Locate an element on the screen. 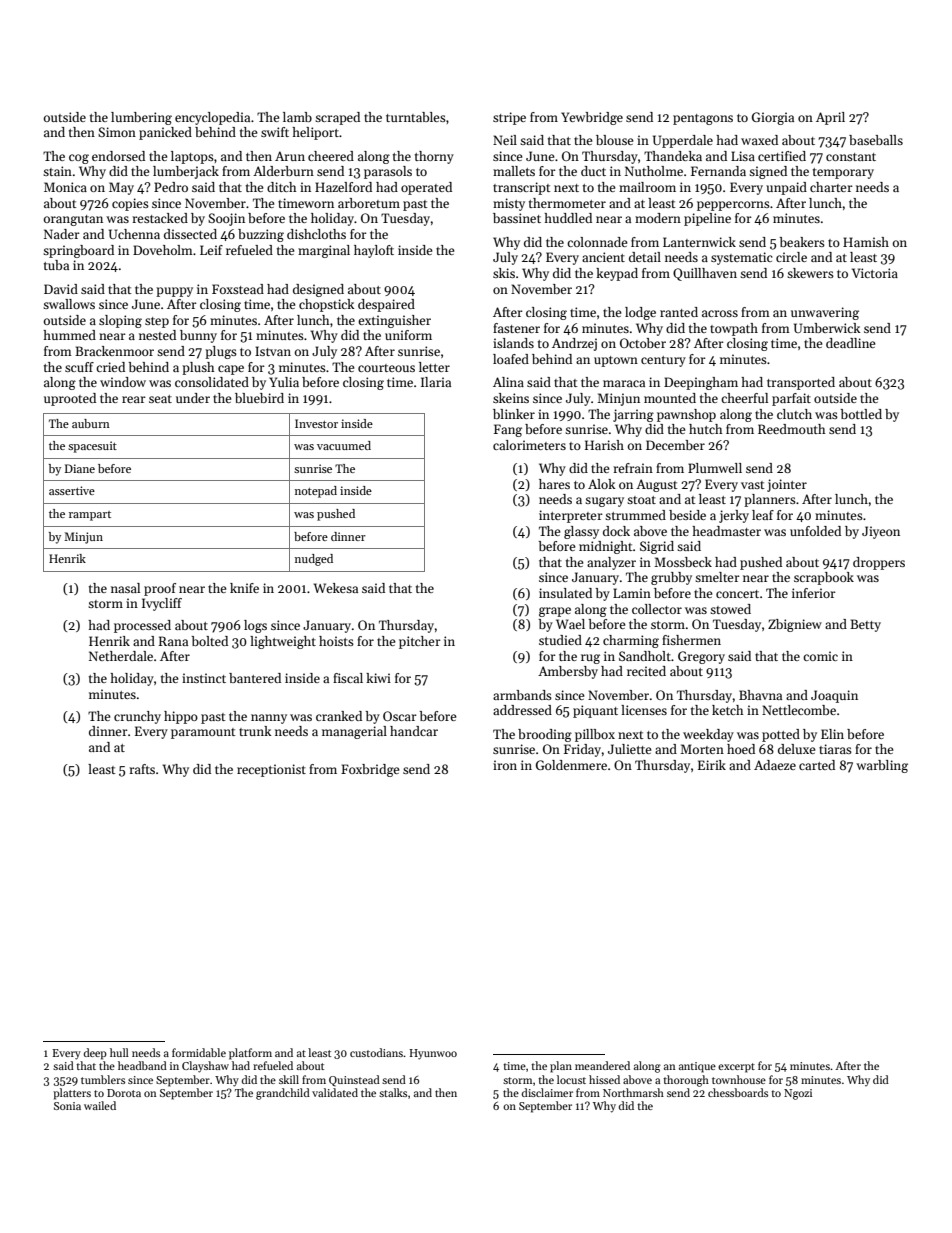 This screenshot has height=1233, width=952. excerpt is located at coordinates (736, 1068).
